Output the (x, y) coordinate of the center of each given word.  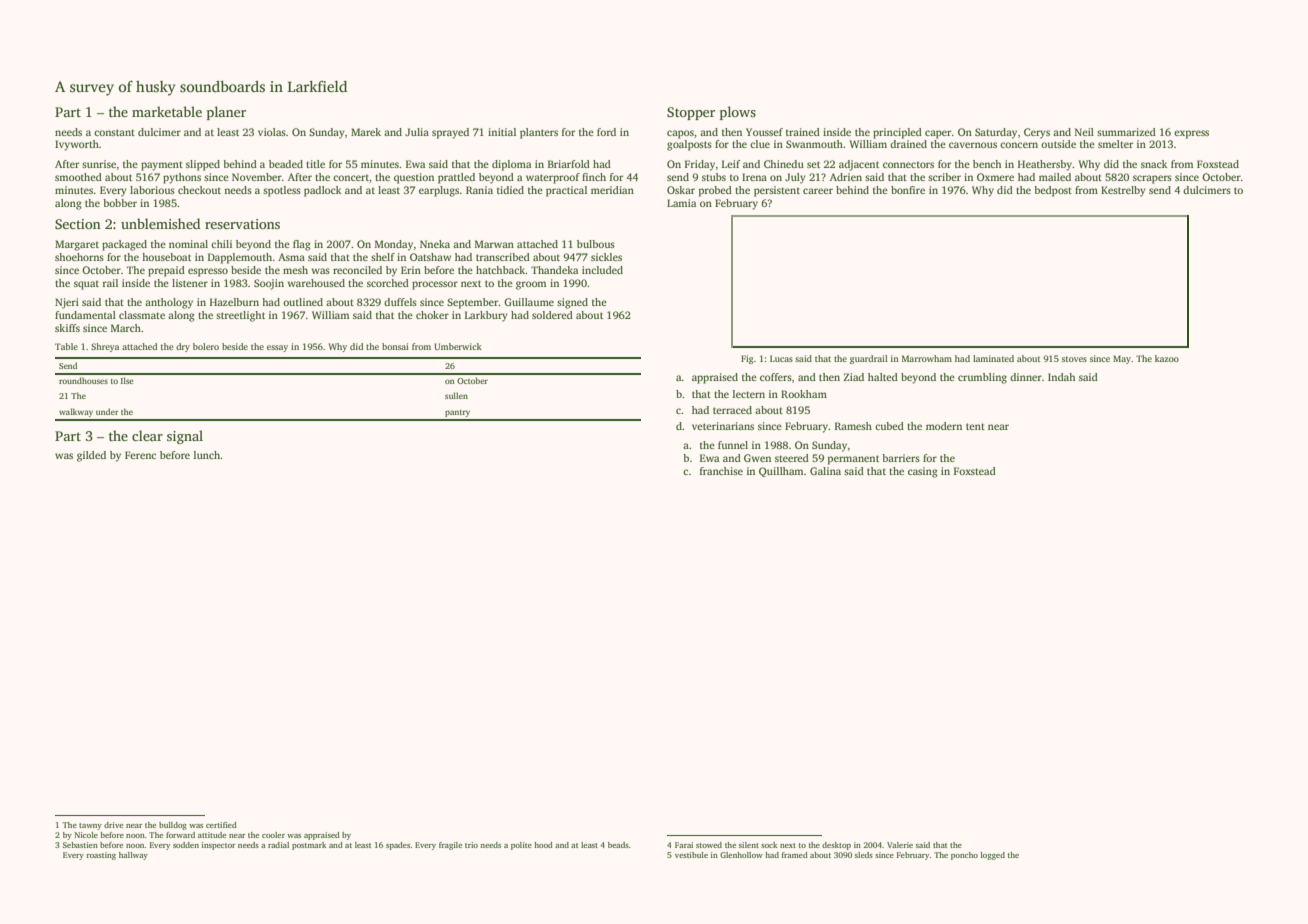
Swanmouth (814, 144)
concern (1019, 145)
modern (944, 426)
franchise (721, 471)
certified (221, 825)
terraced (732, 410)
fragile (450, 846)
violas (272, 132)
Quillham (781, 472)
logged (993, 856)
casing (923, 472)
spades (398, 846)
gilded (91, 456)
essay (277, 348)
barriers (901, 458)
